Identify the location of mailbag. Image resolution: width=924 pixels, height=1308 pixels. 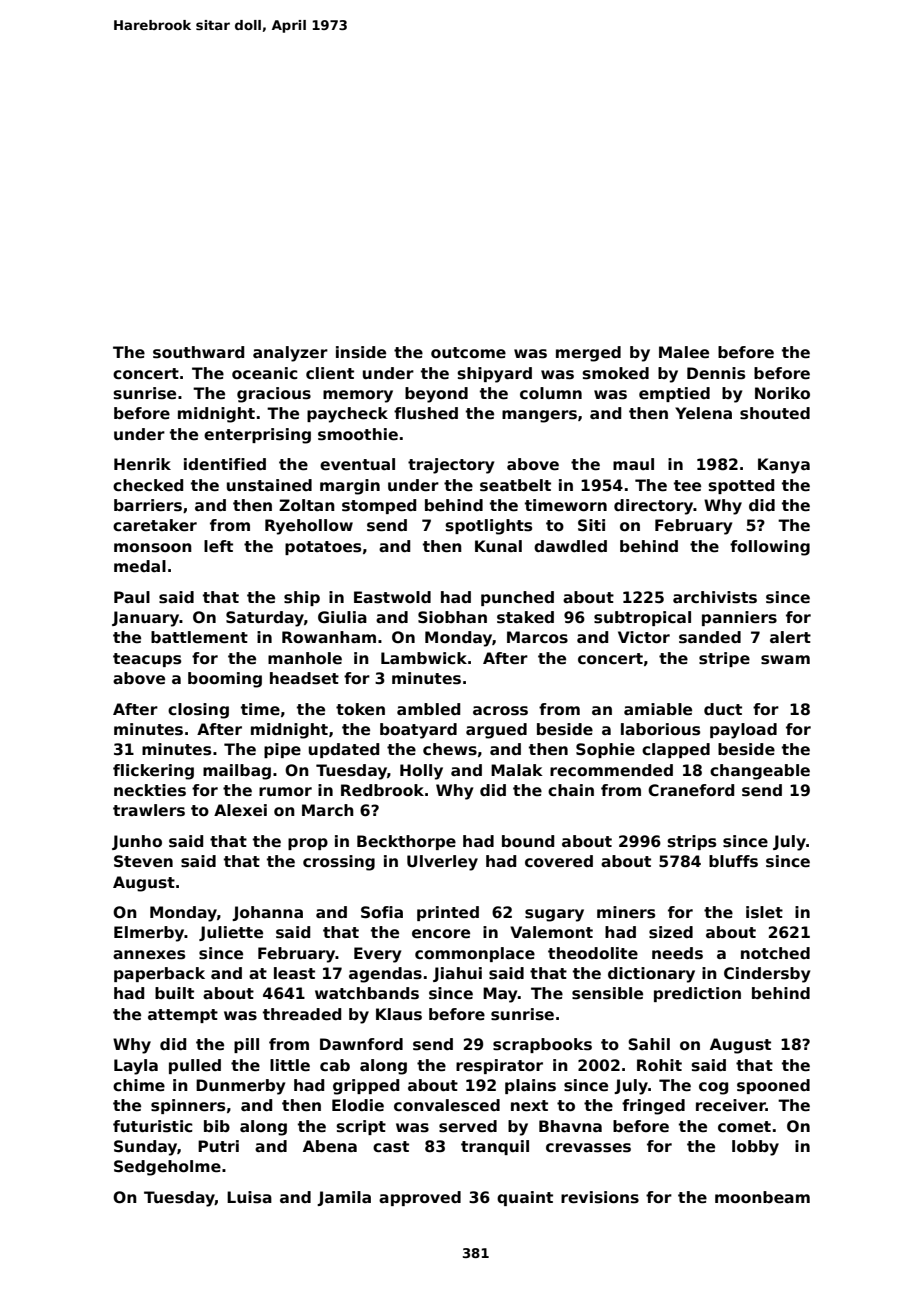
(237, 772).
